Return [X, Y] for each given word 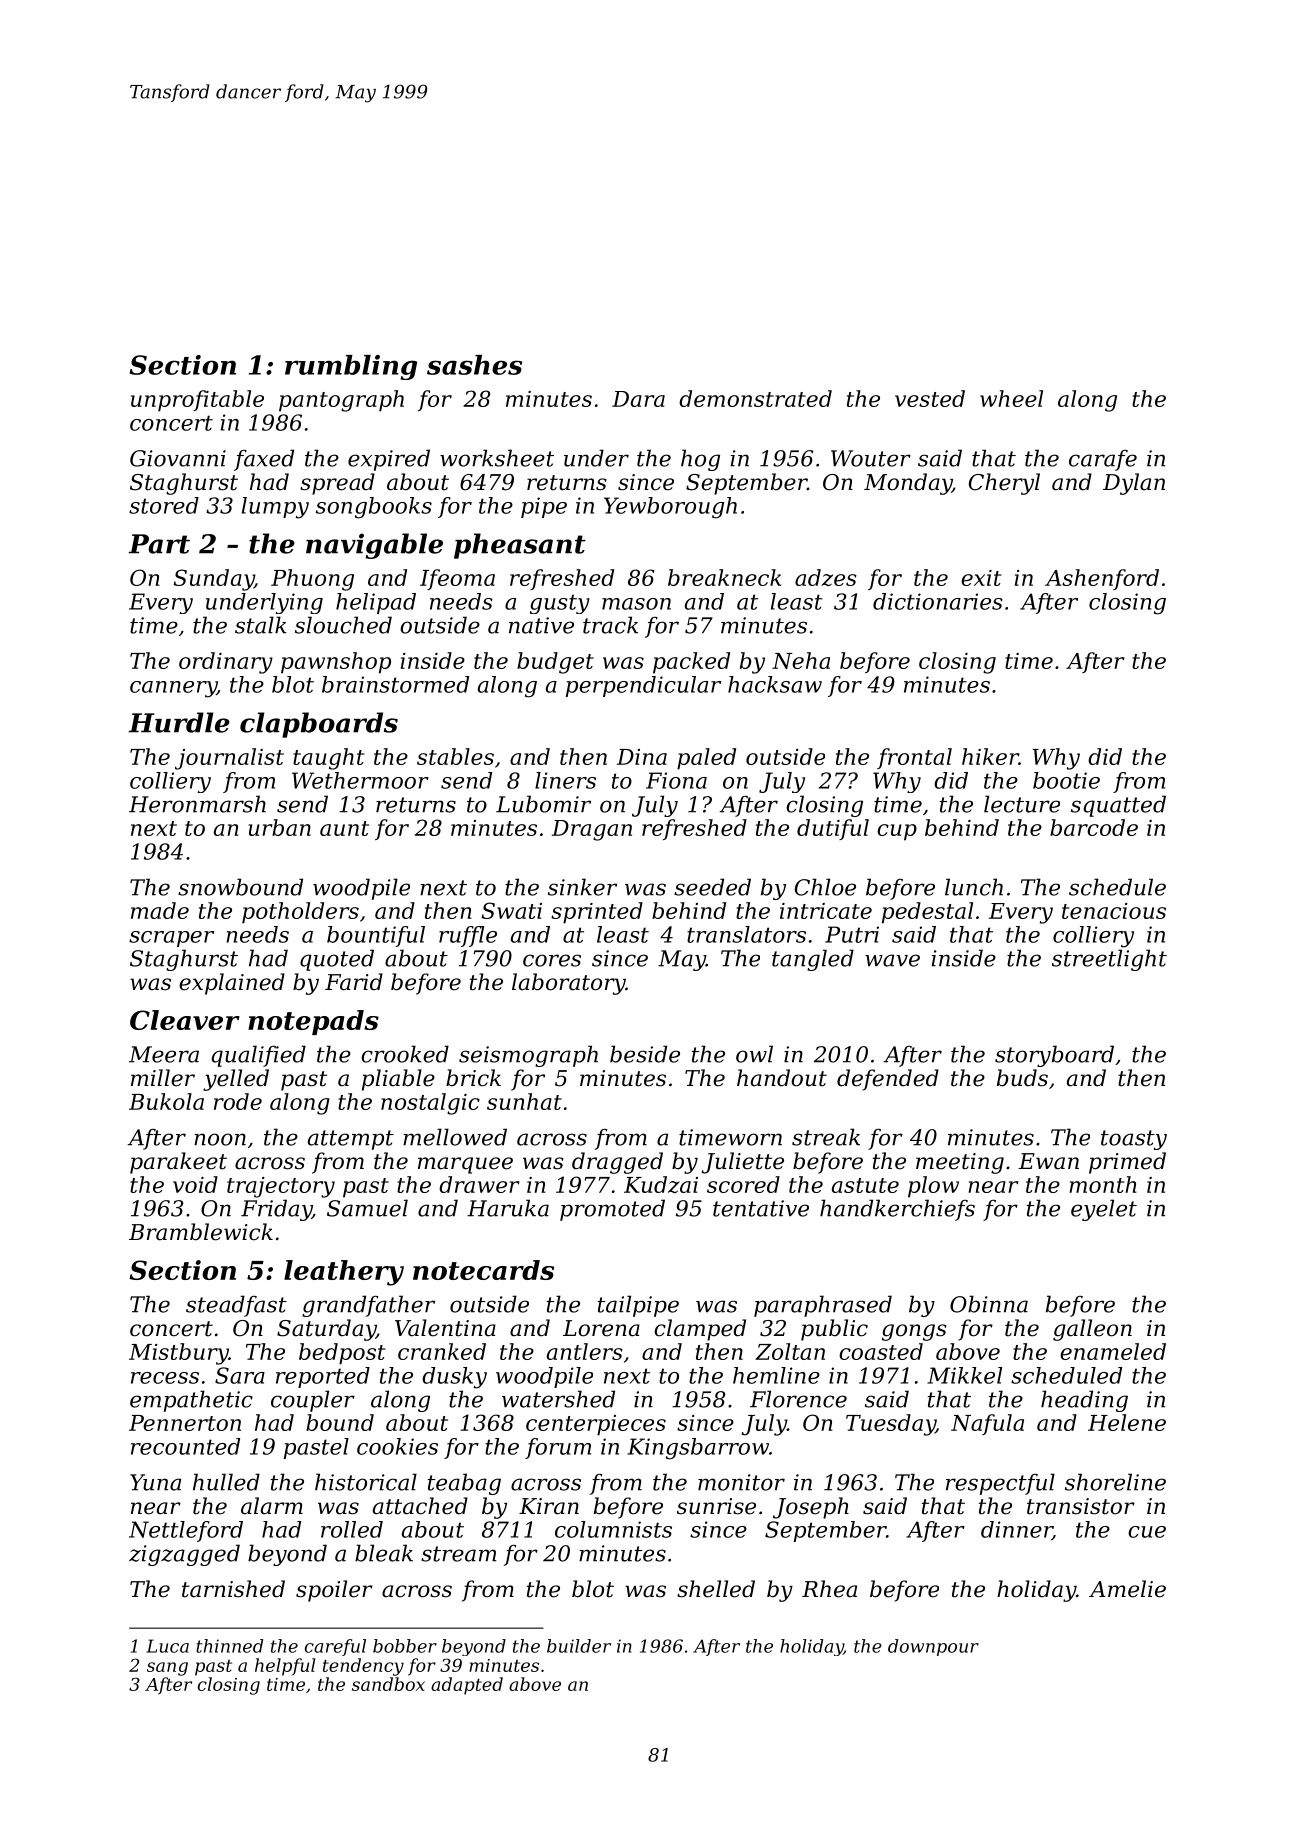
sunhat [524, 1101]
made [160, 910]
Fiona [676, 780]
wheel [1011, 398]
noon [220, 1139]
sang [167, 1669]
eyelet [1104, 1210]
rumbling [351, 367]
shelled [716, 1589]
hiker [990, 756]
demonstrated [755, 398]
